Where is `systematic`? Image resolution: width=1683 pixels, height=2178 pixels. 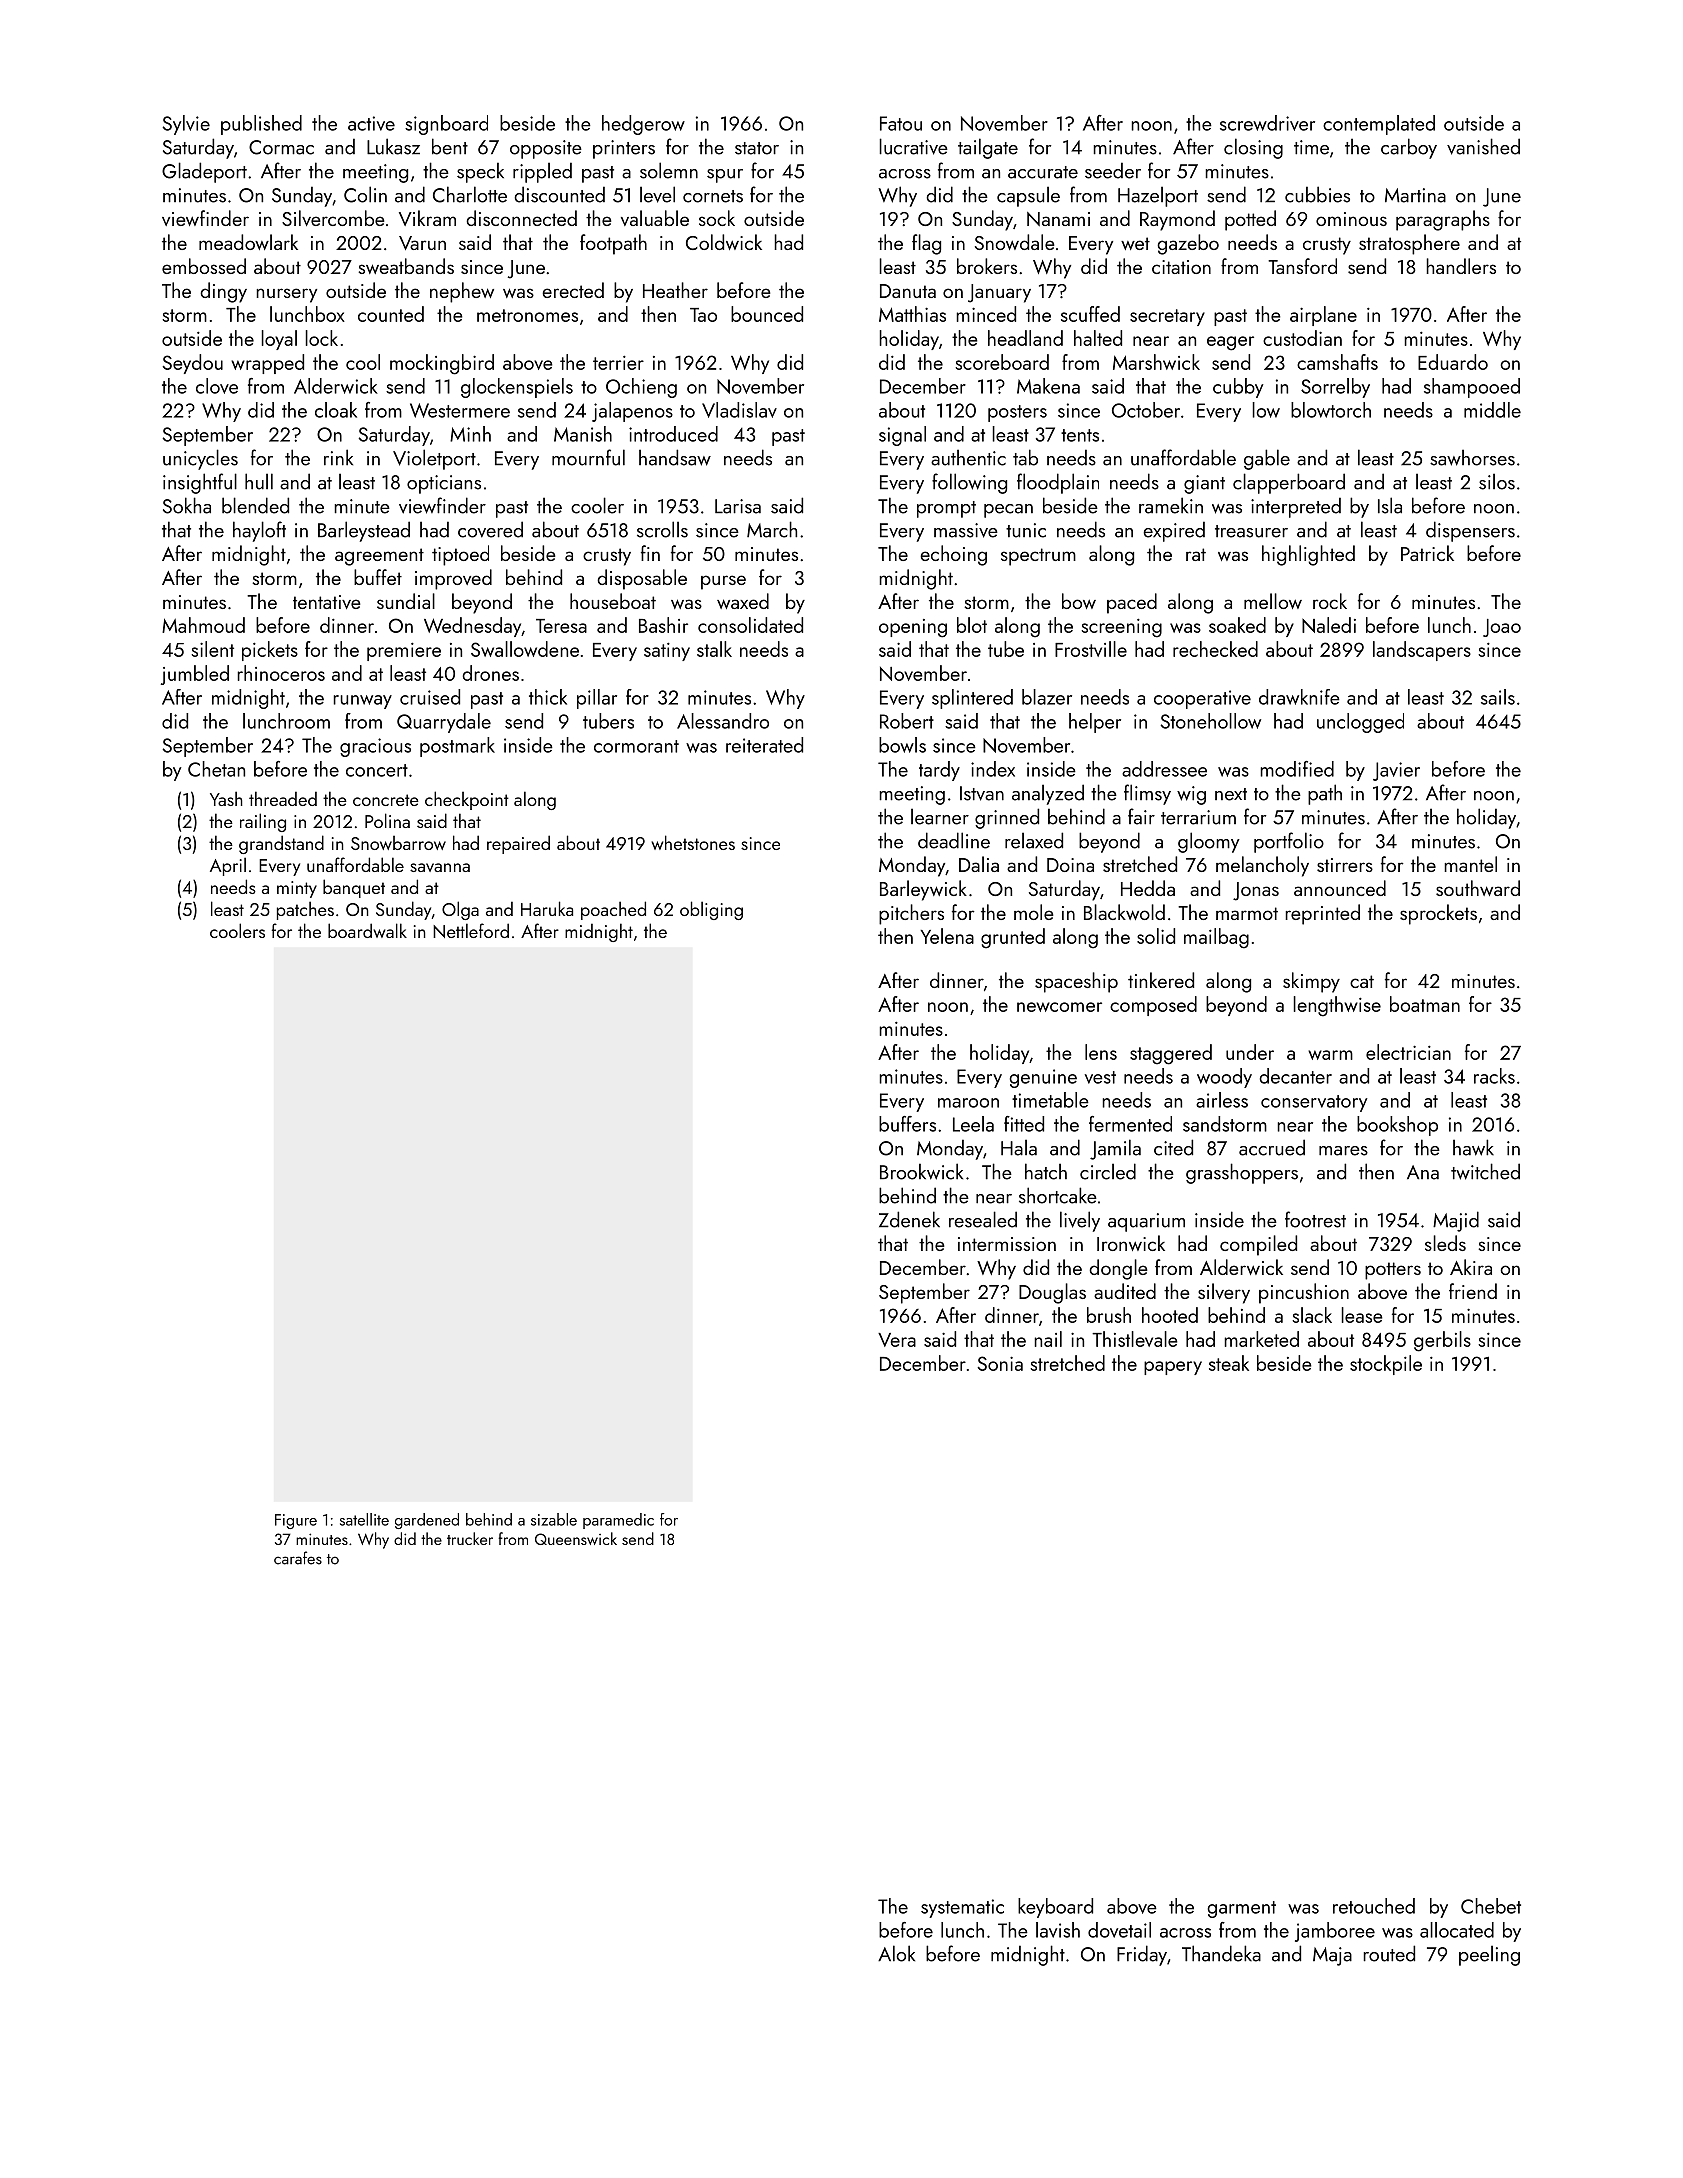 systematic is located at coordinates (962, 1908).
